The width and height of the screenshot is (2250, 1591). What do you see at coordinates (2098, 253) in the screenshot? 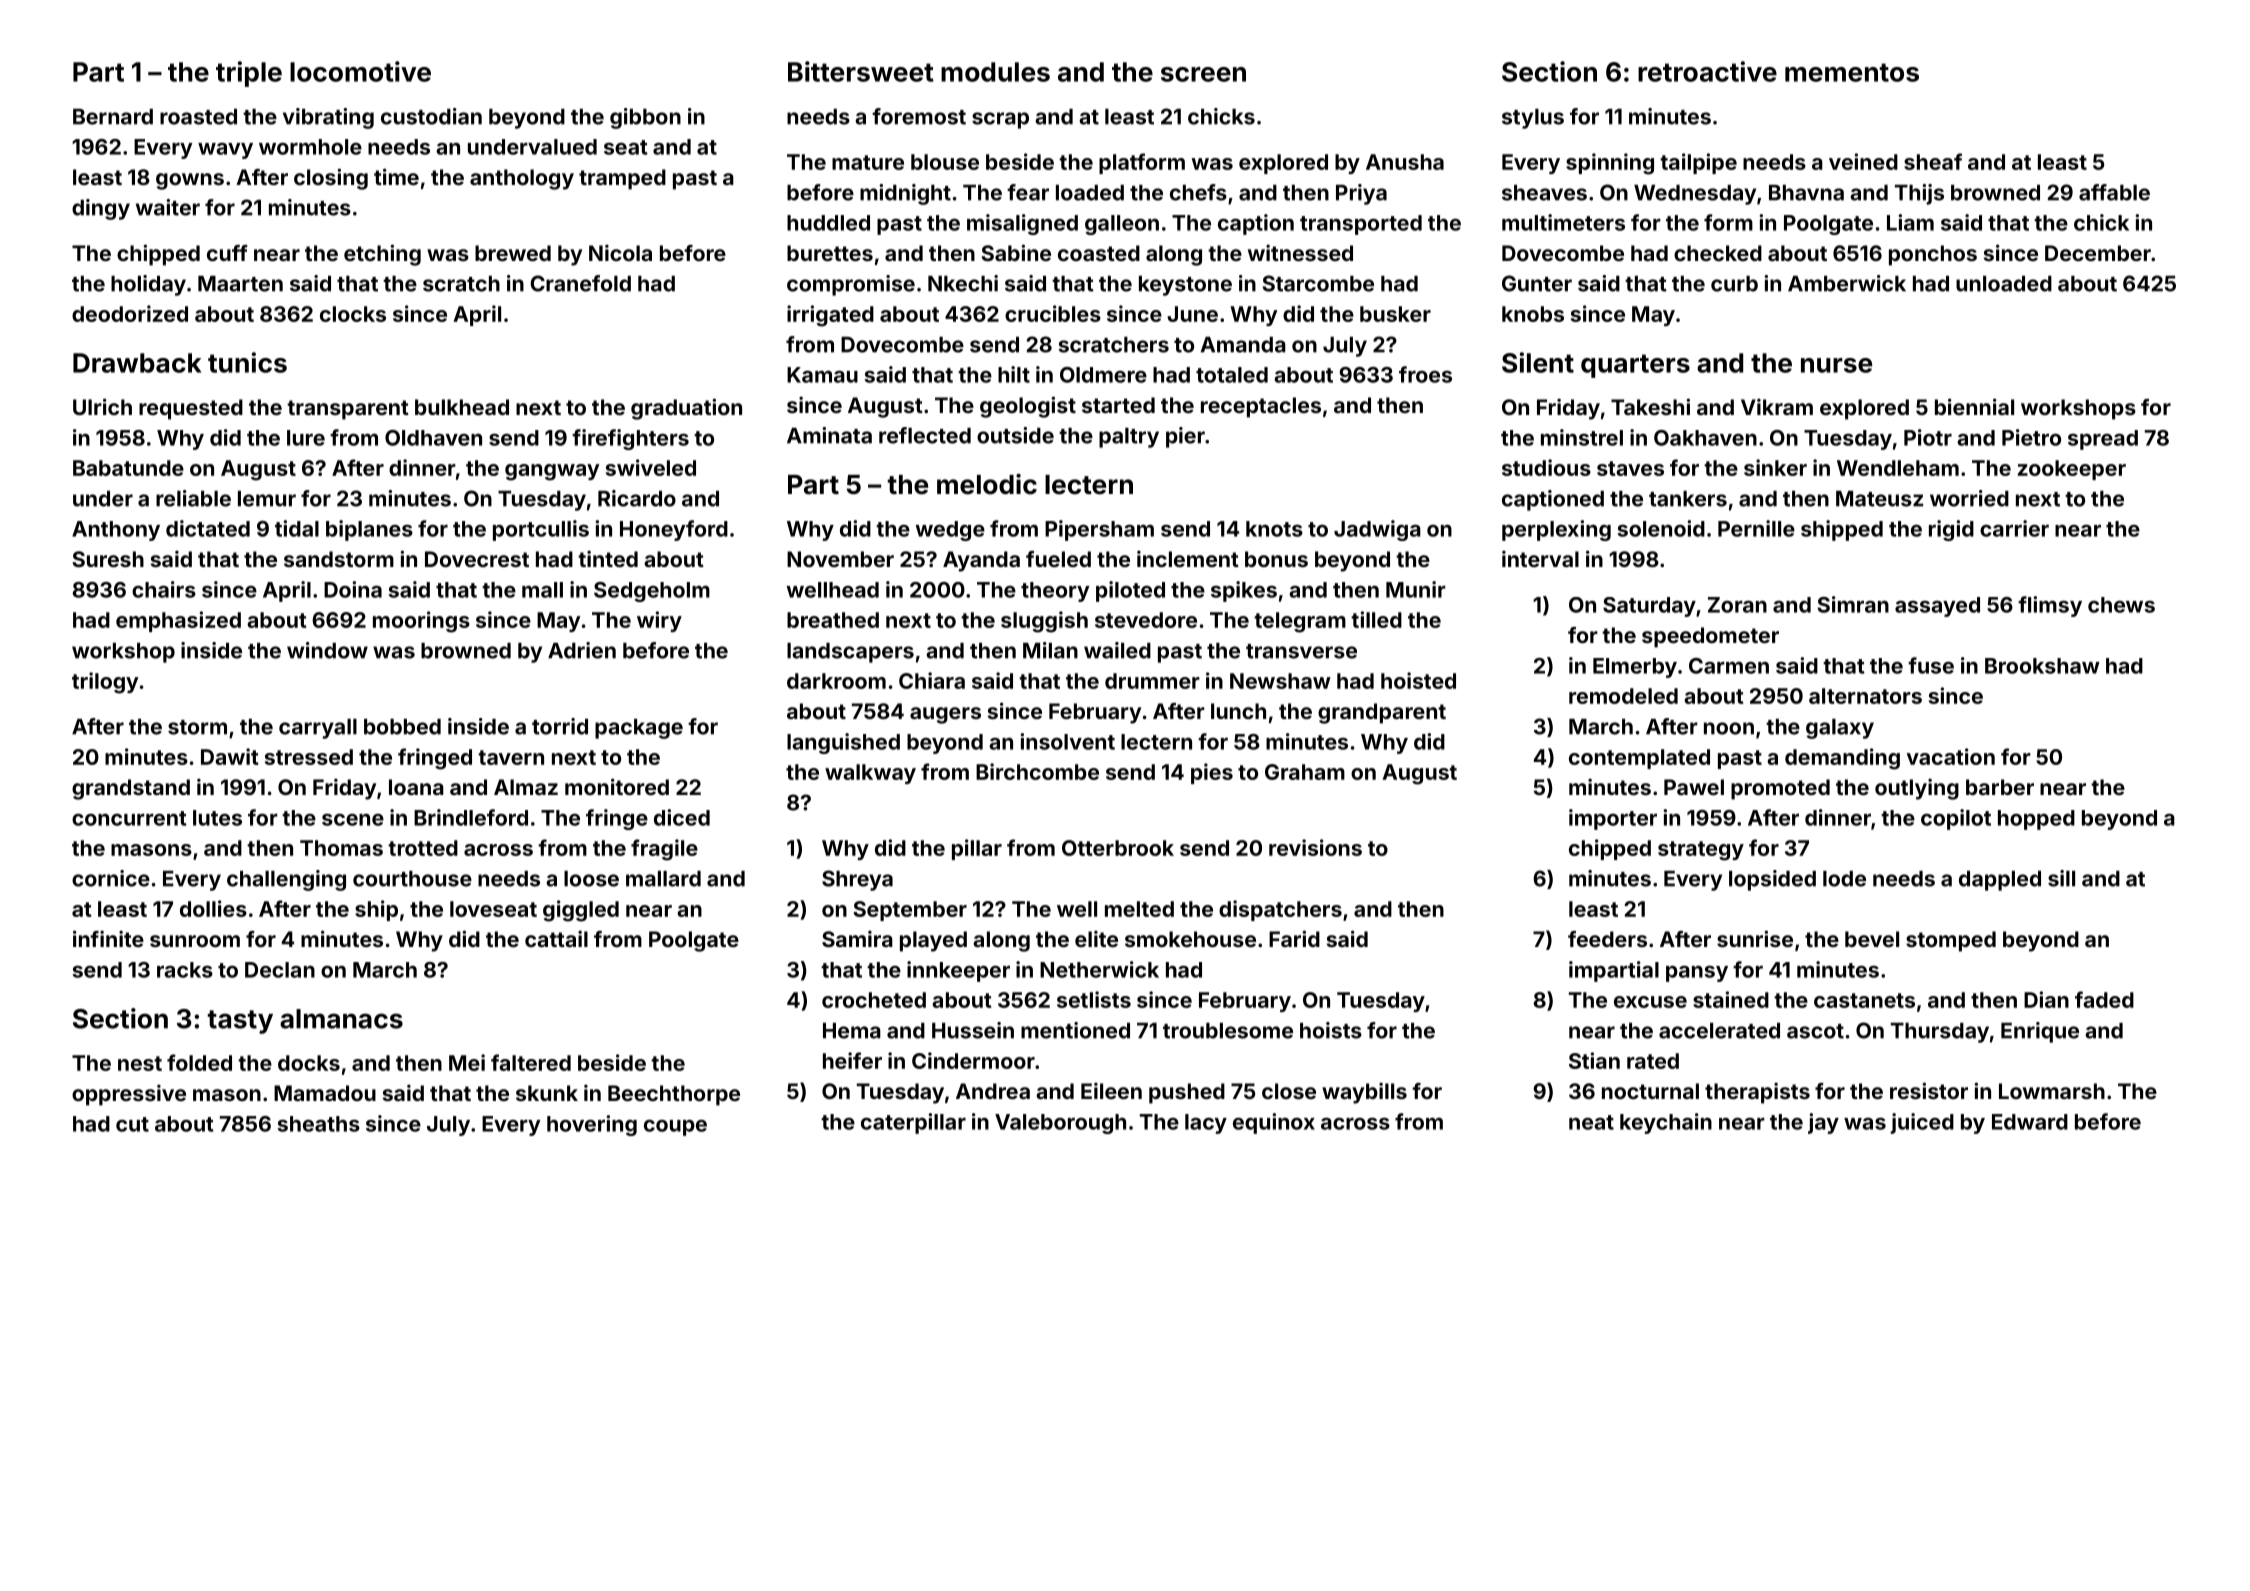
I see `December` at bounding box center [2098, 253].
